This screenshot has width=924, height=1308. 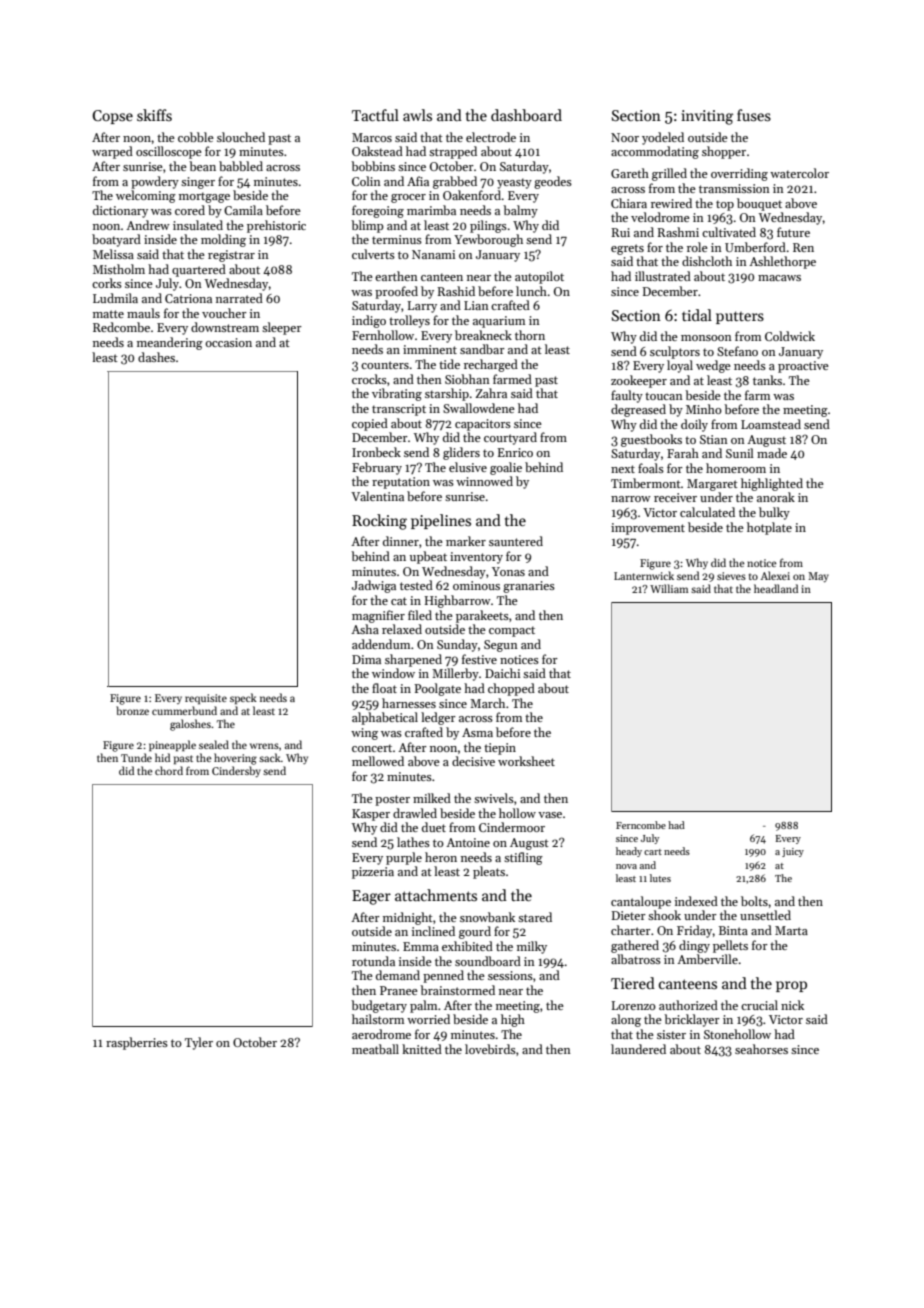 What do you see at coordinates (376, 452) in the screenshot?
I see `Ironbeck` at bounding box center [376, 452].
